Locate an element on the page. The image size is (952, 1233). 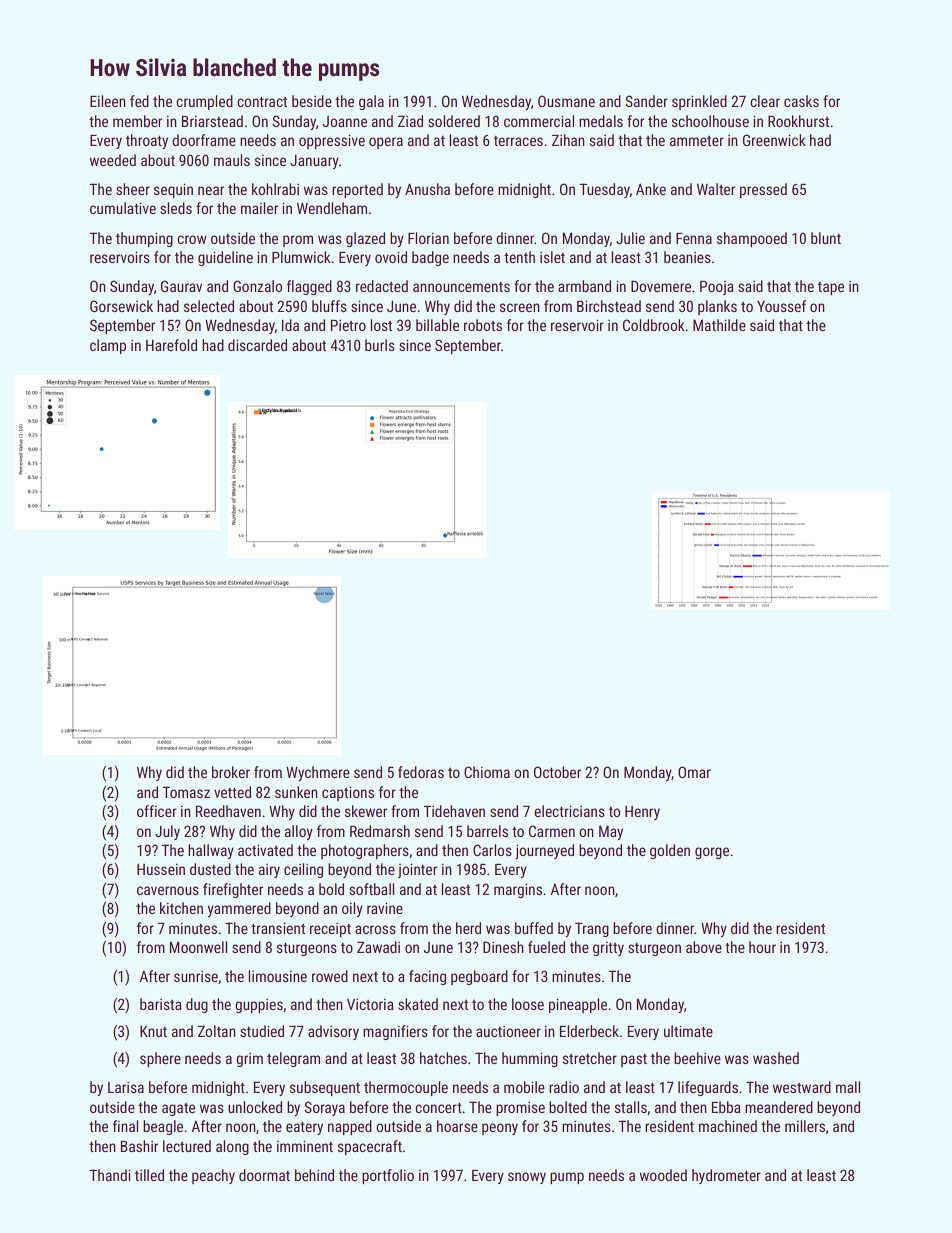
Hussein is located at coordinates (161, 869).
